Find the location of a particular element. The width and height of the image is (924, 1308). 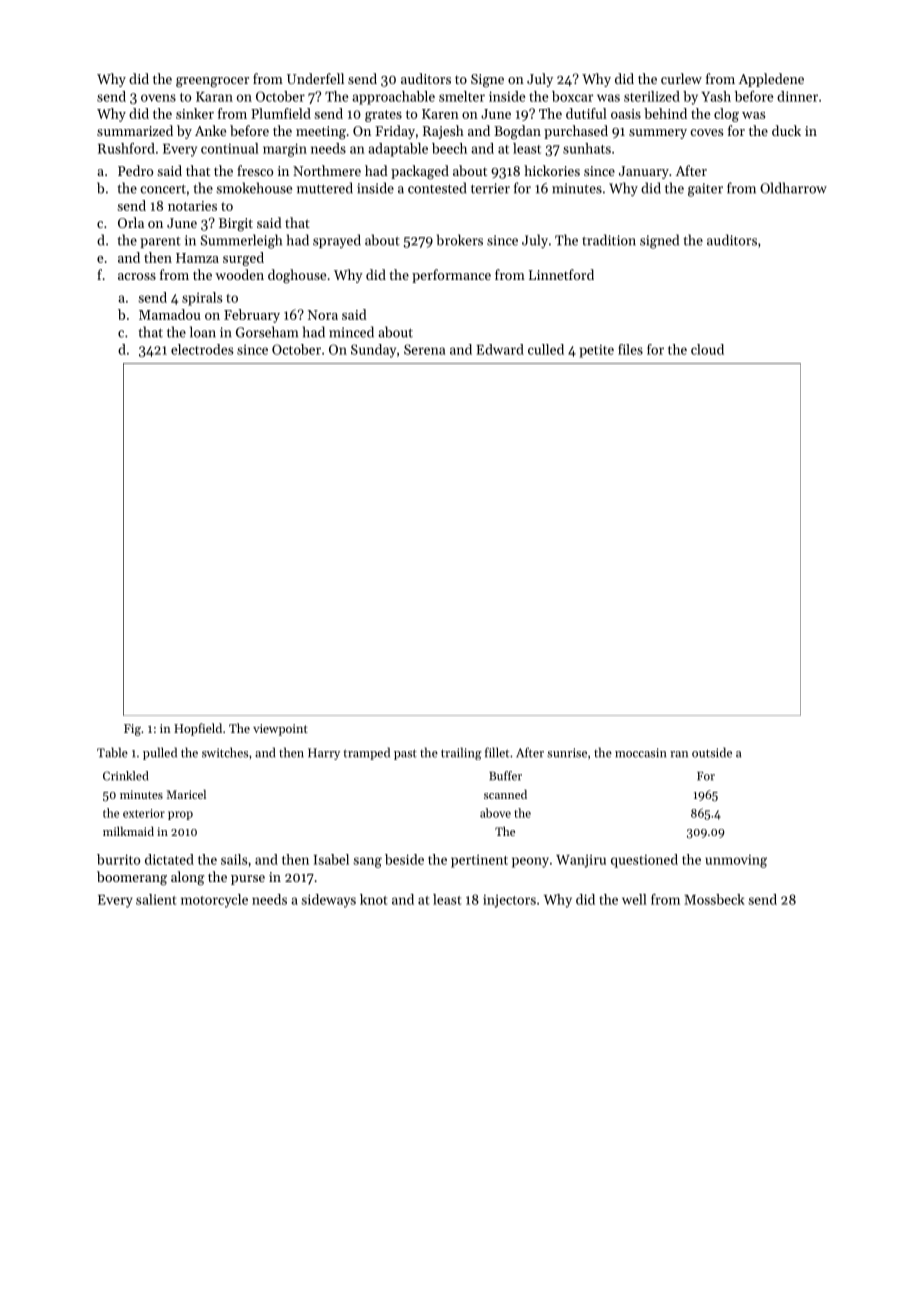

dinner is located at coordinates (797, 96).
